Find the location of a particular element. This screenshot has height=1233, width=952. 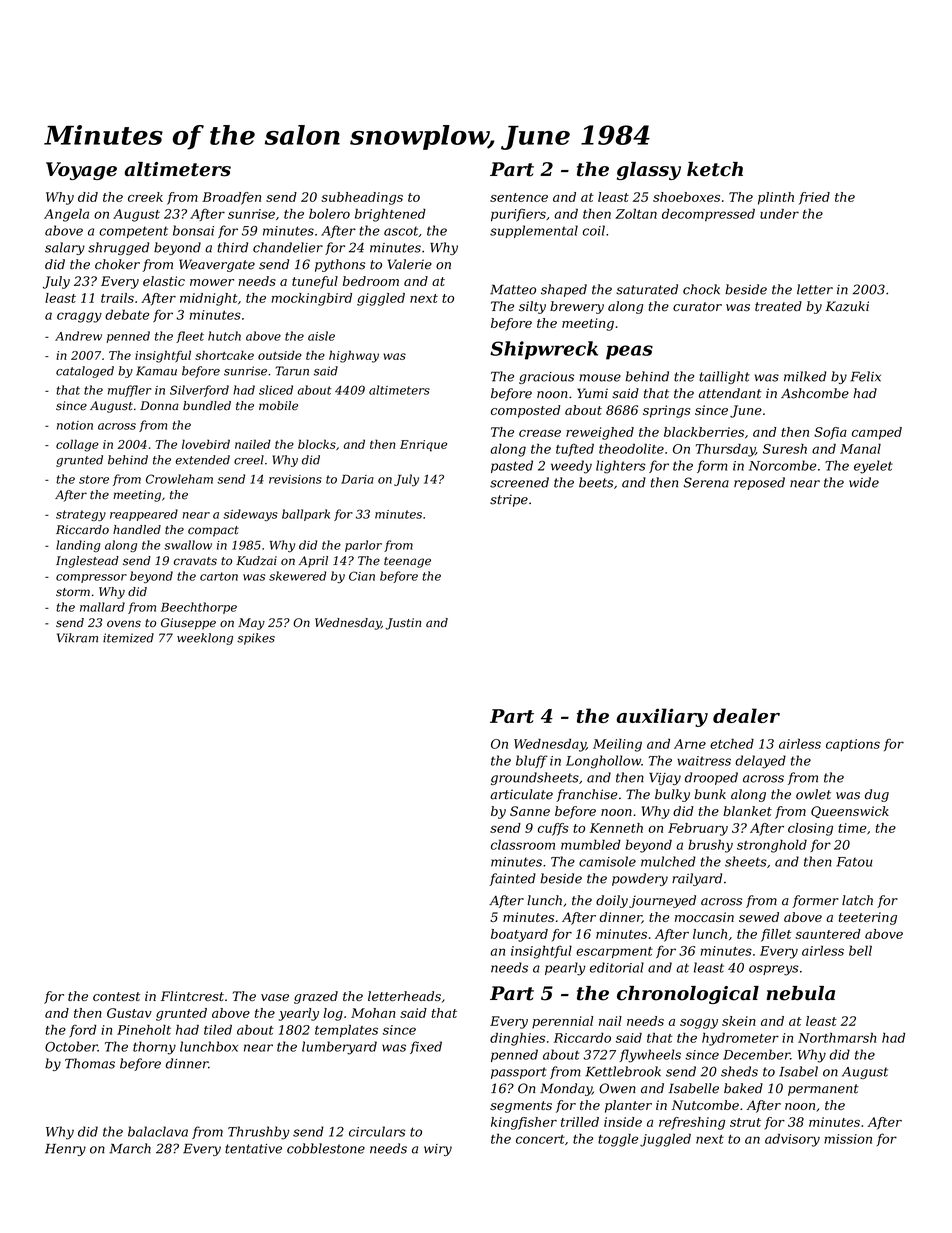

Voyage is located at coordinates (81, 171).
